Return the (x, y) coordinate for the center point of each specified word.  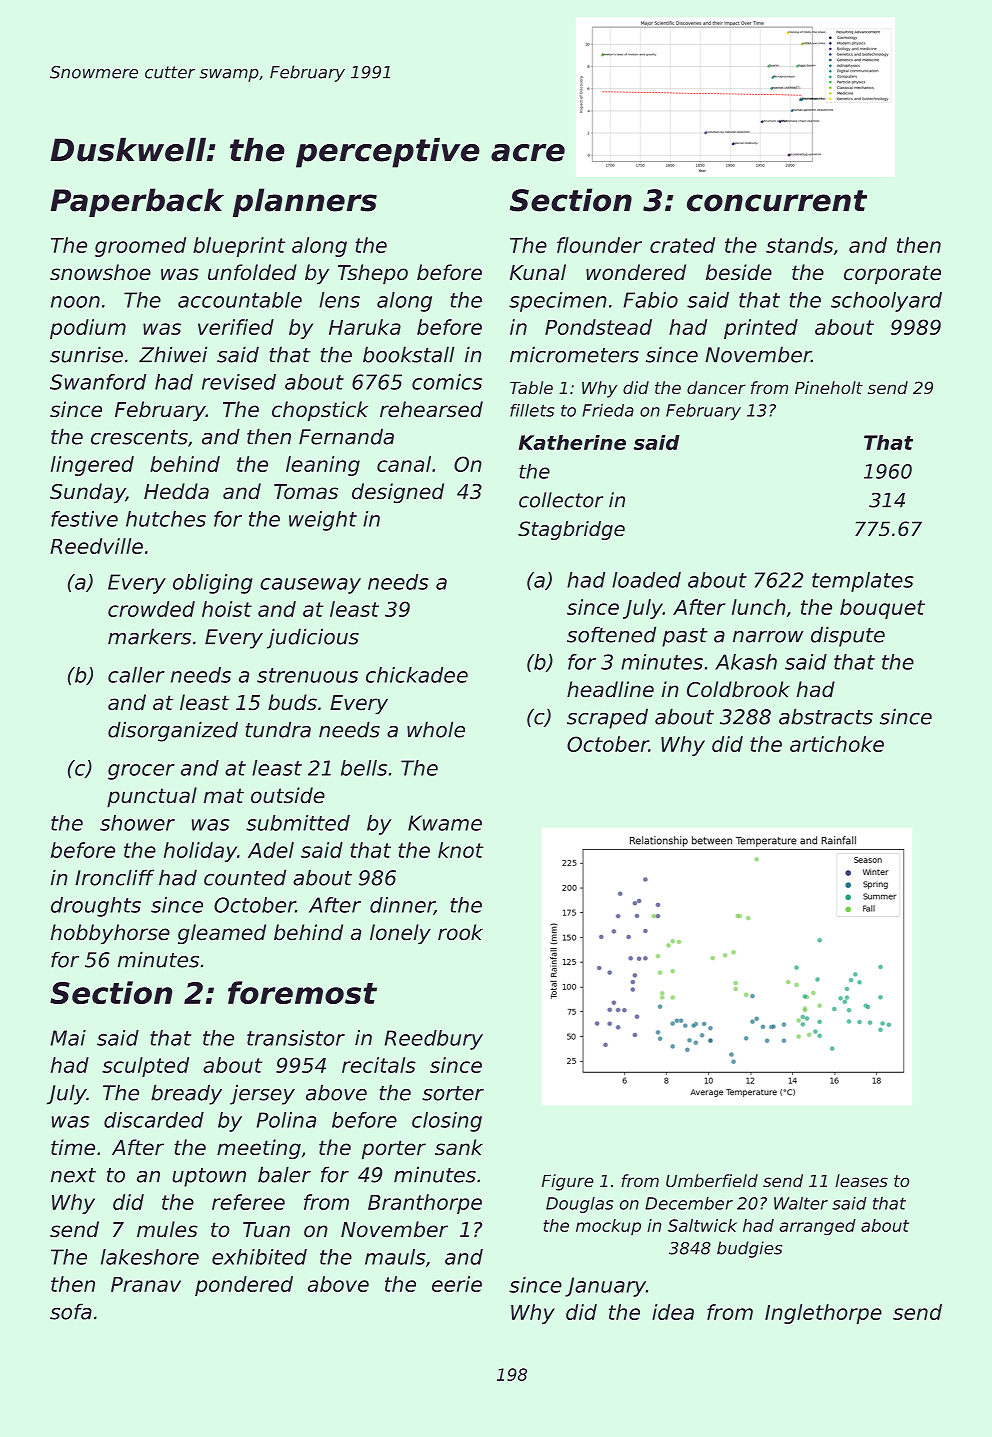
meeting (259, 1149)
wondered (636, 272)
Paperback (137, 202)
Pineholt (829, 387)
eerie (457, 1284)
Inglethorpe (823, 1314)
